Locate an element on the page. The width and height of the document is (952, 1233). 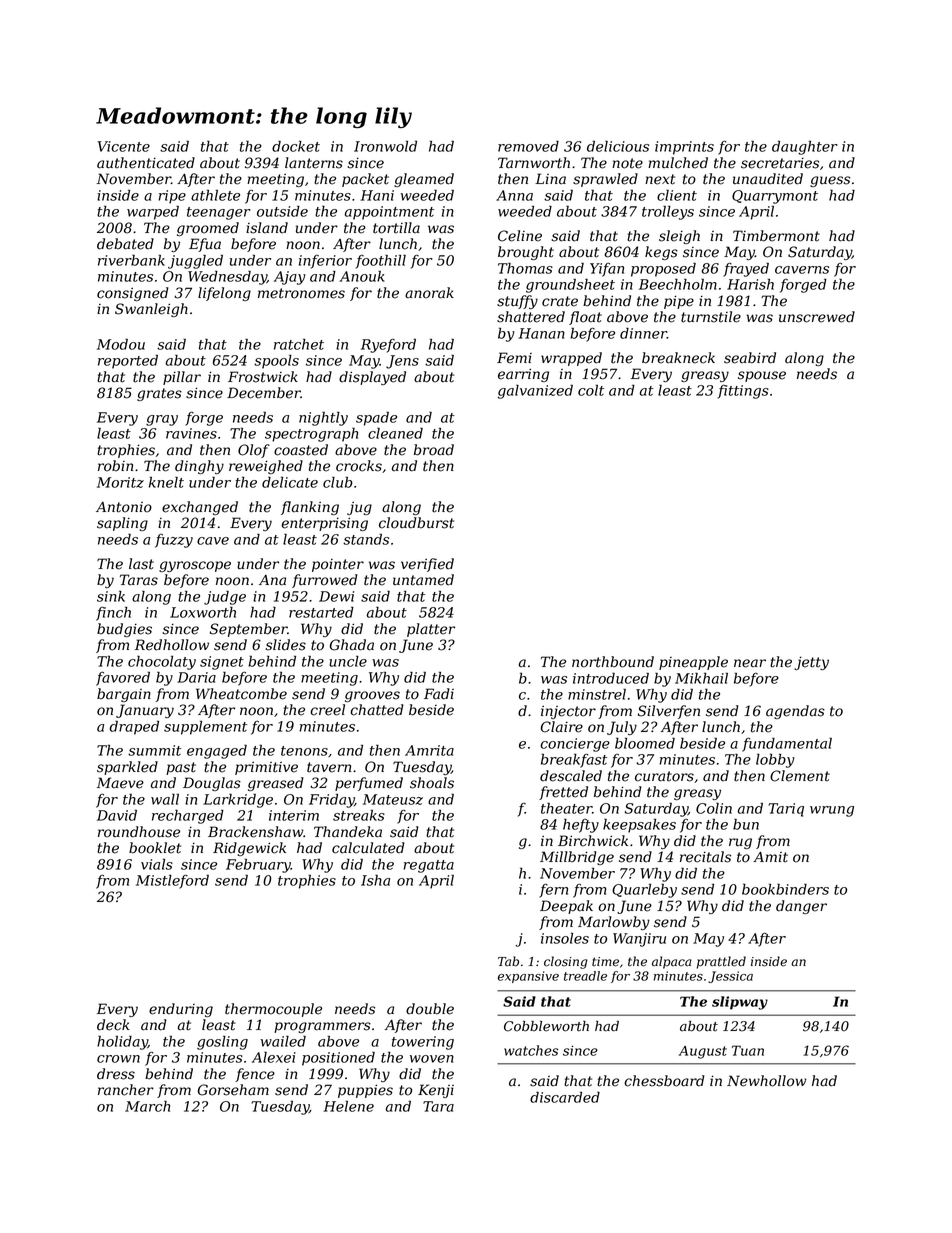
Vicente is located at coordinates (123, 146).
